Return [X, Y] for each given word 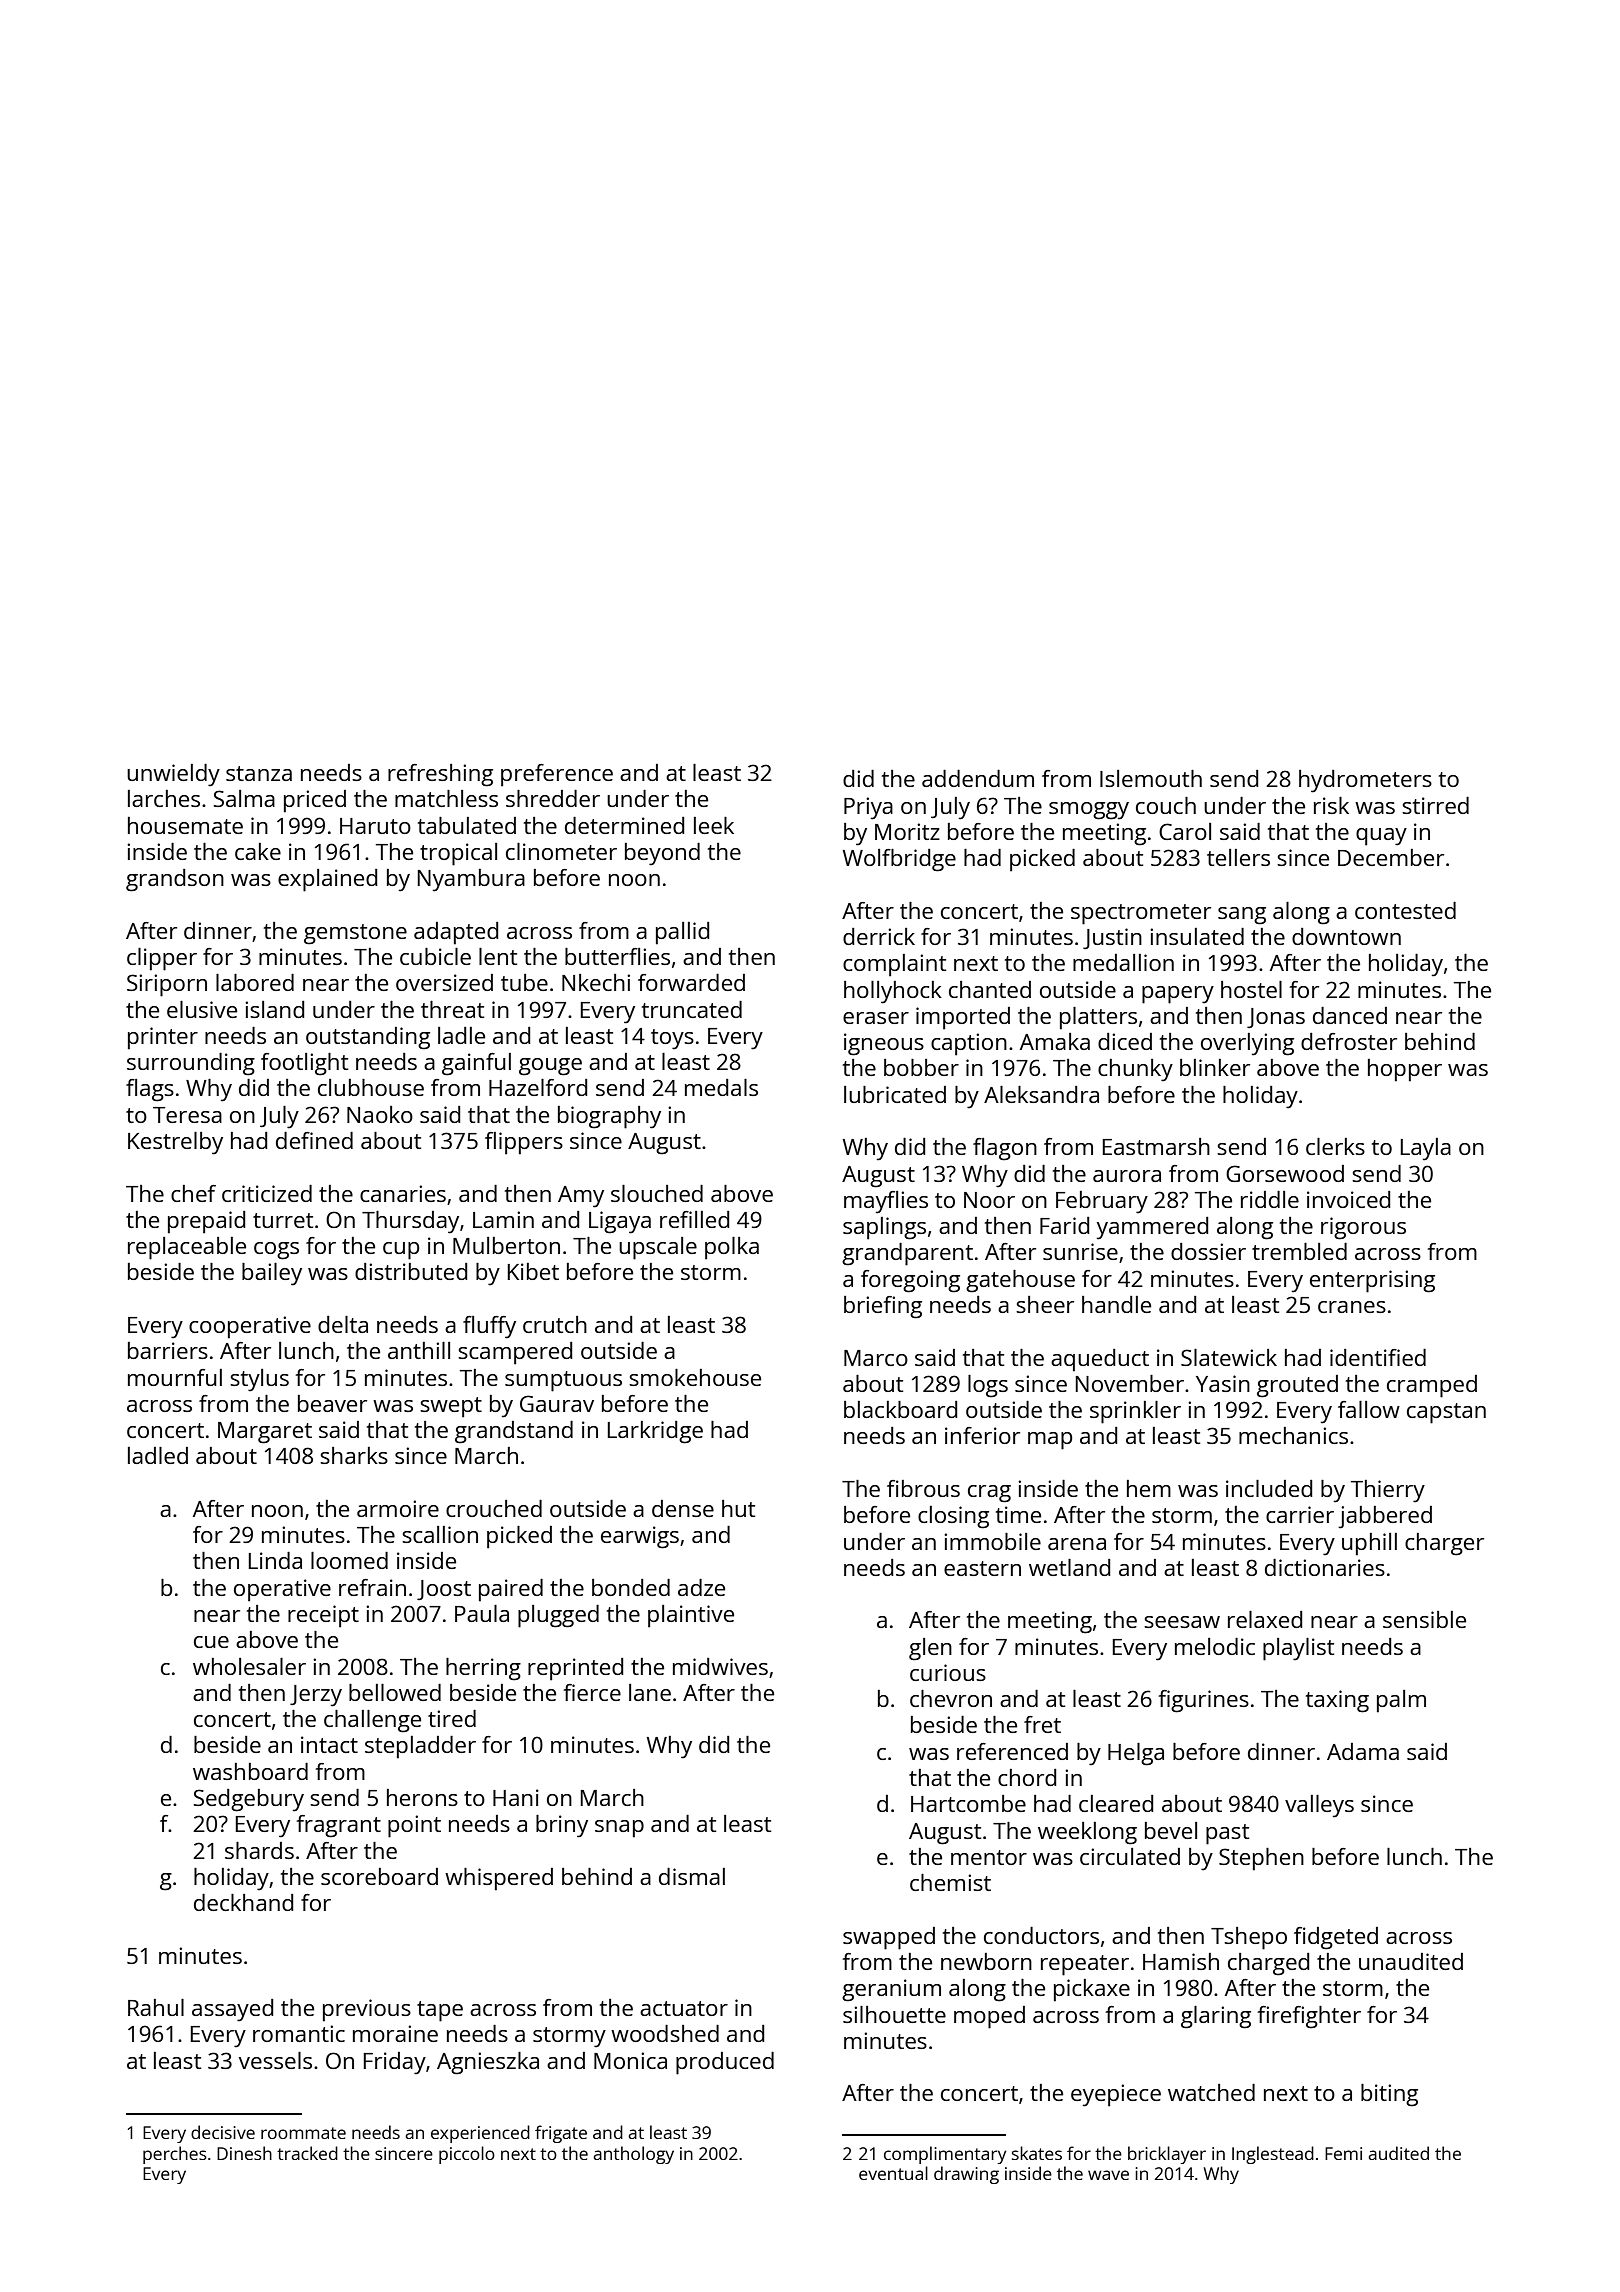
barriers [168, 1350]
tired [452, 1718]
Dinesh [244, 2153]
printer [163, 1038]
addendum [978, 778]
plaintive [691, 1616]
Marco [876, 1358]
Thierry [1388, 1491]
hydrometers [1365, 781]
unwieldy [173, 775]
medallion [1123, 962]
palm [1401, 1701]
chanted [990, 989]
